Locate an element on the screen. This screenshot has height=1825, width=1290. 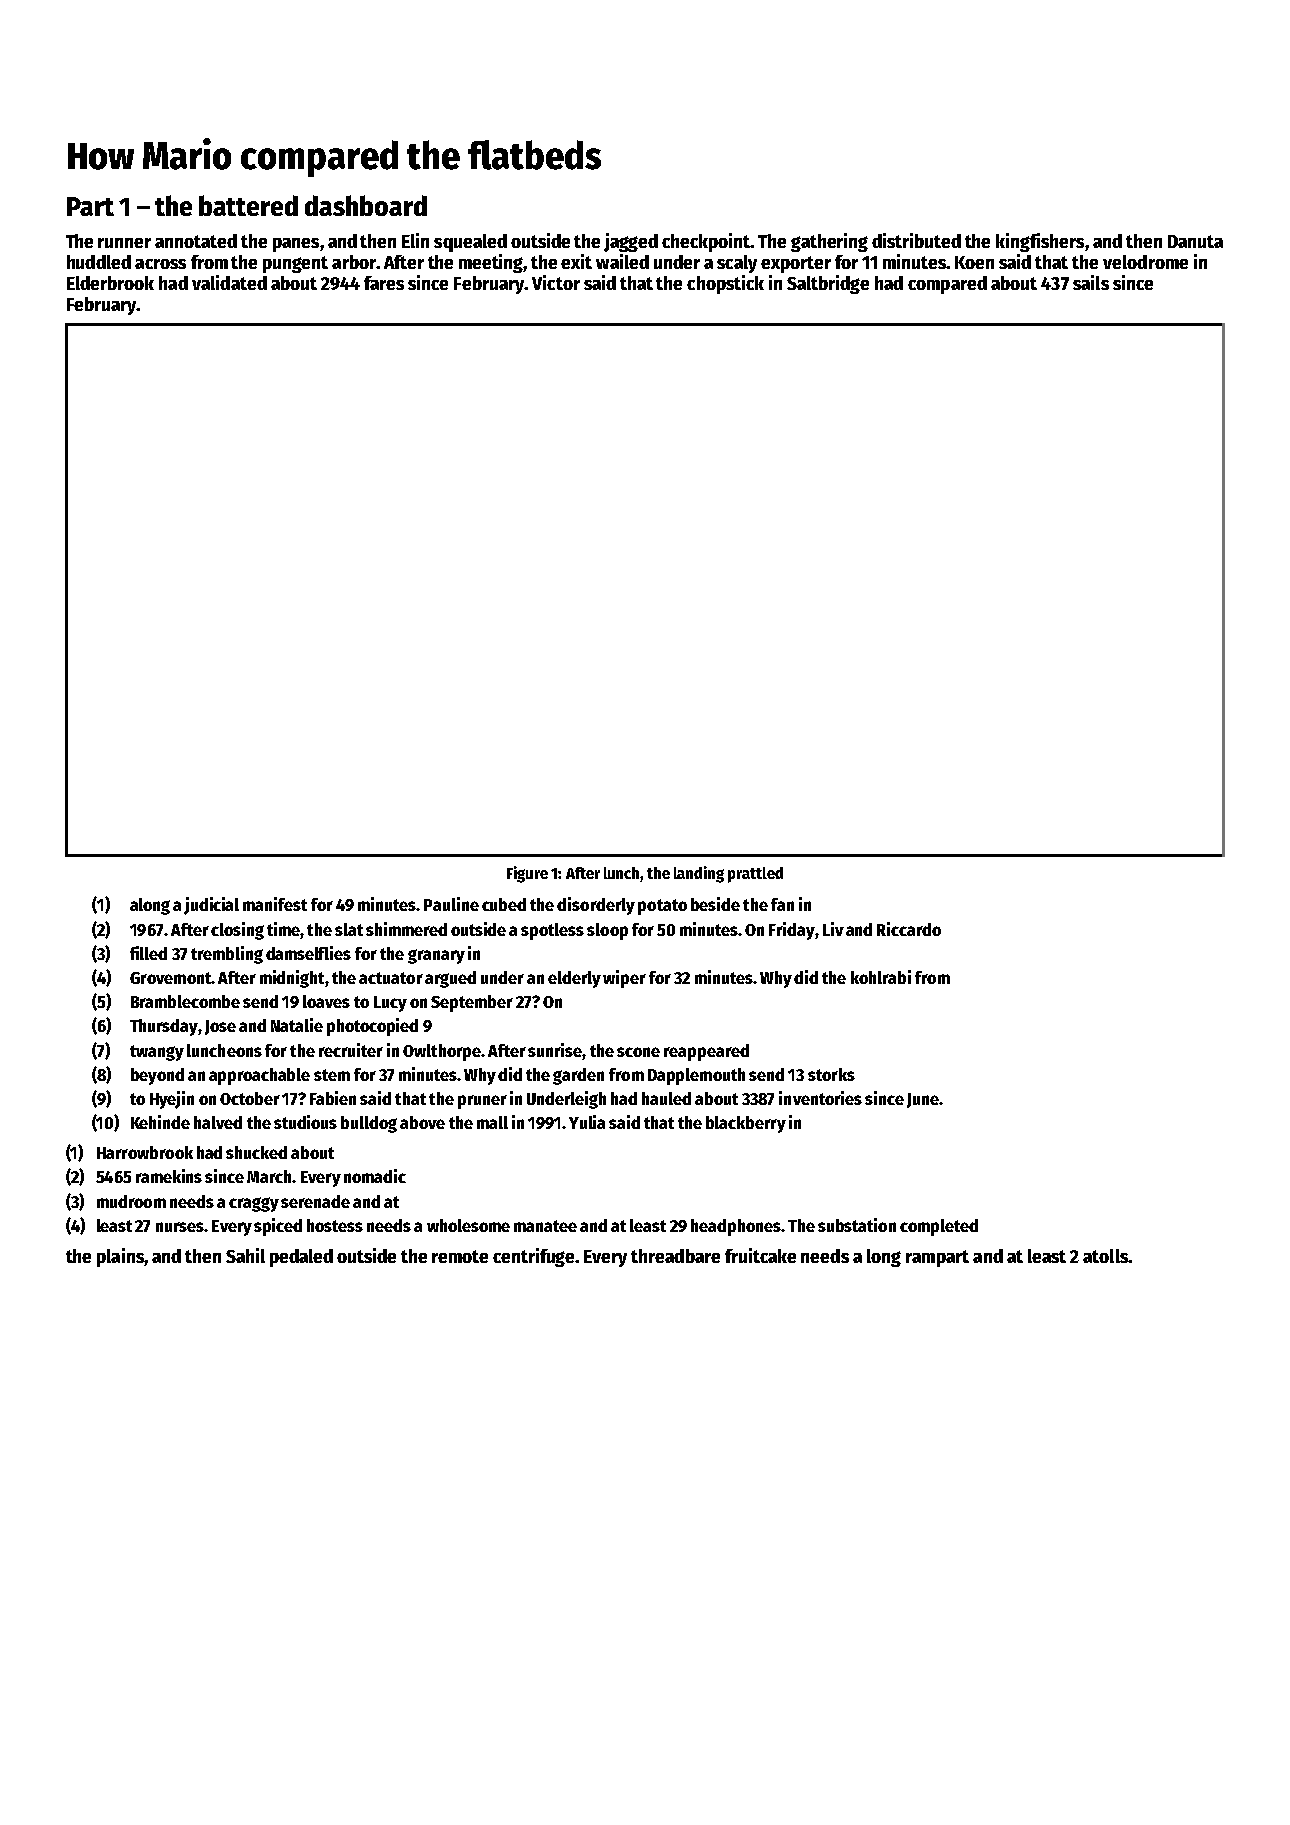
Riccardo is located at coordinates (909, 929).
